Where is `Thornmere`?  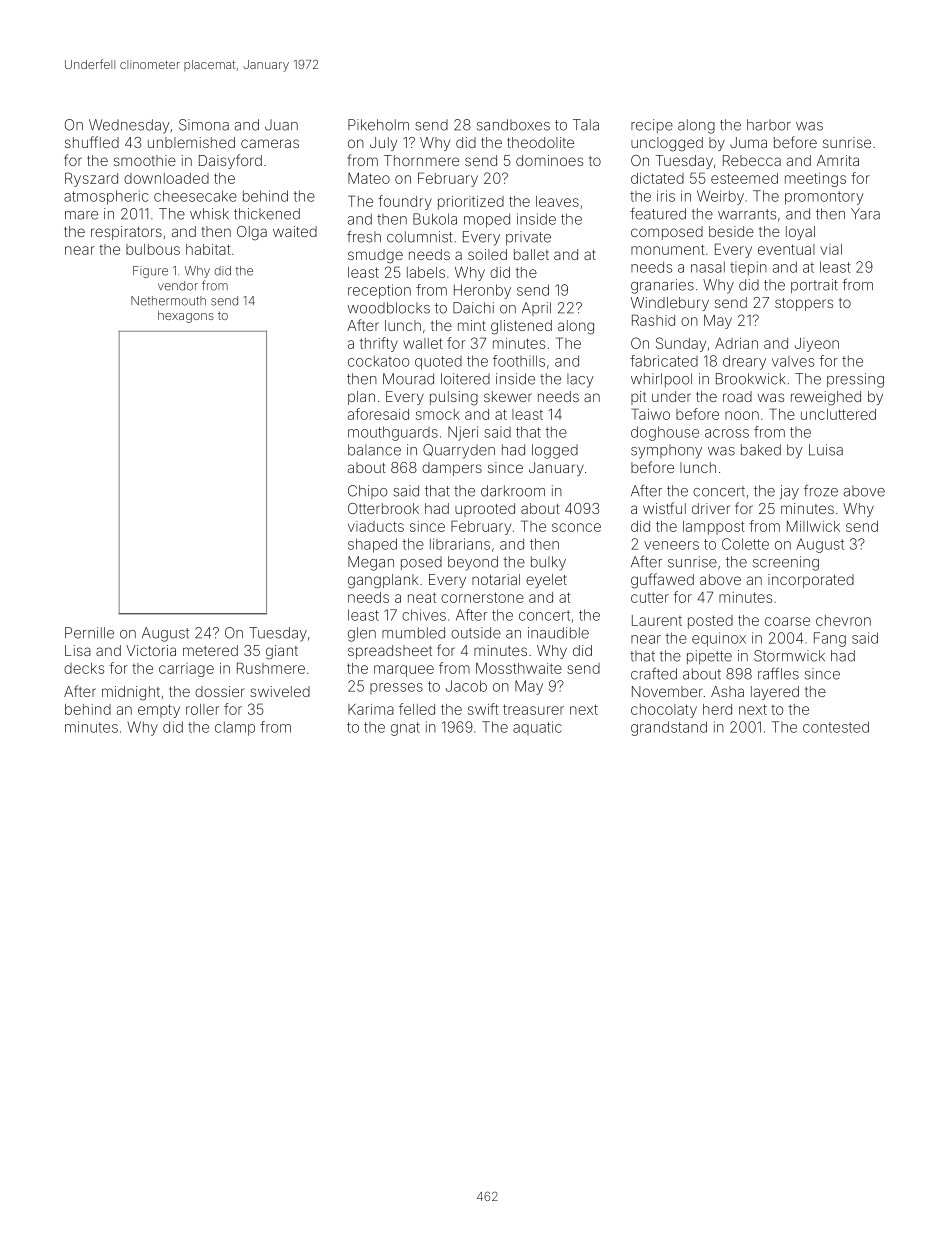
Thornmere is located at coordinates (421, 160).
